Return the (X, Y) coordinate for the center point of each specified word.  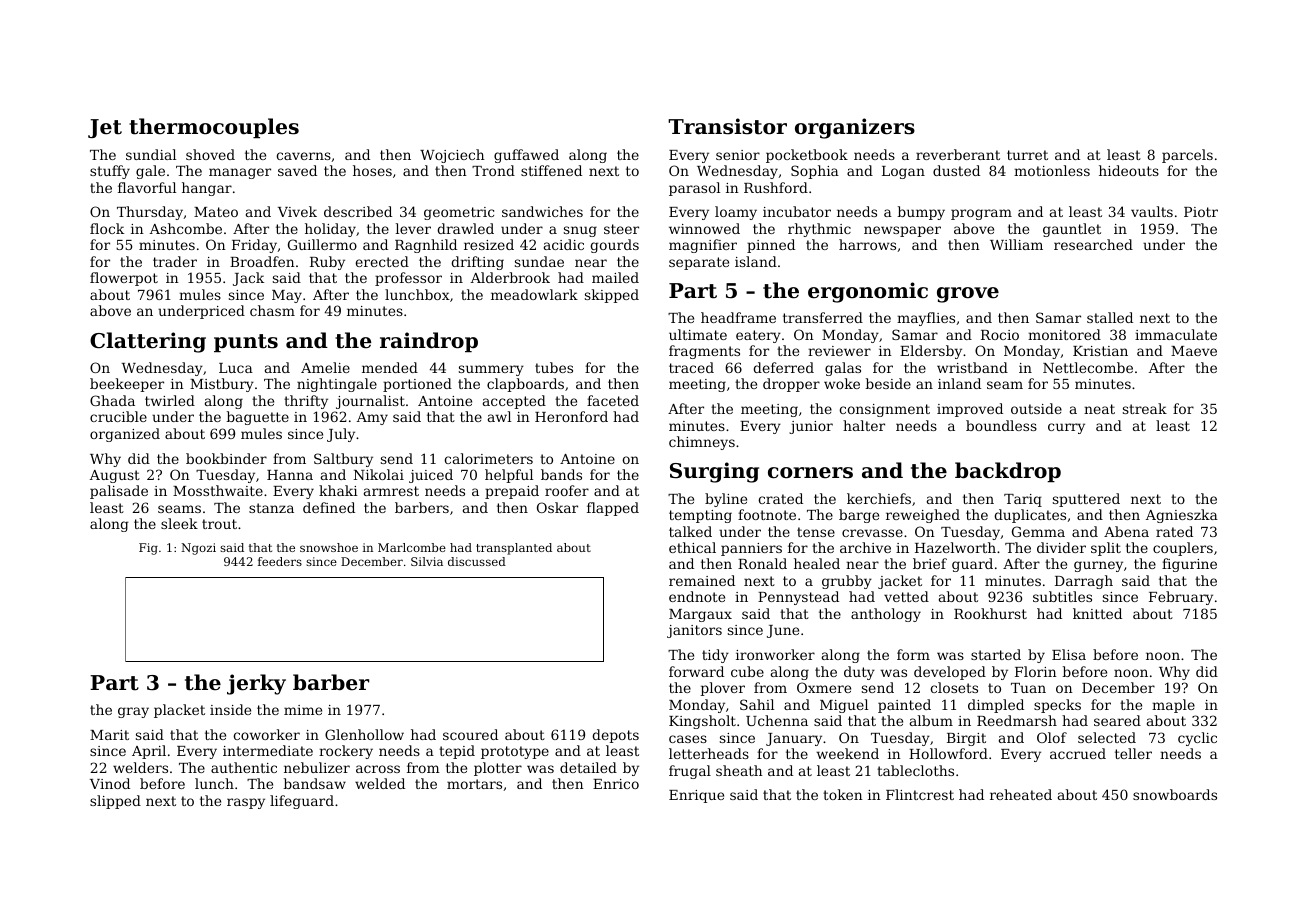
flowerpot (124, 279)
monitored (1064, 334)
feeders (280, 561)
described (358, 211)
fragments (704, 352)
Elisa (1069, 654)
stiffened (551, 170)
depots (615, 736)
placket (179, 711)
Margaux (700, 615)
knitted (1097, 613)
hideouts (1129, 170)
